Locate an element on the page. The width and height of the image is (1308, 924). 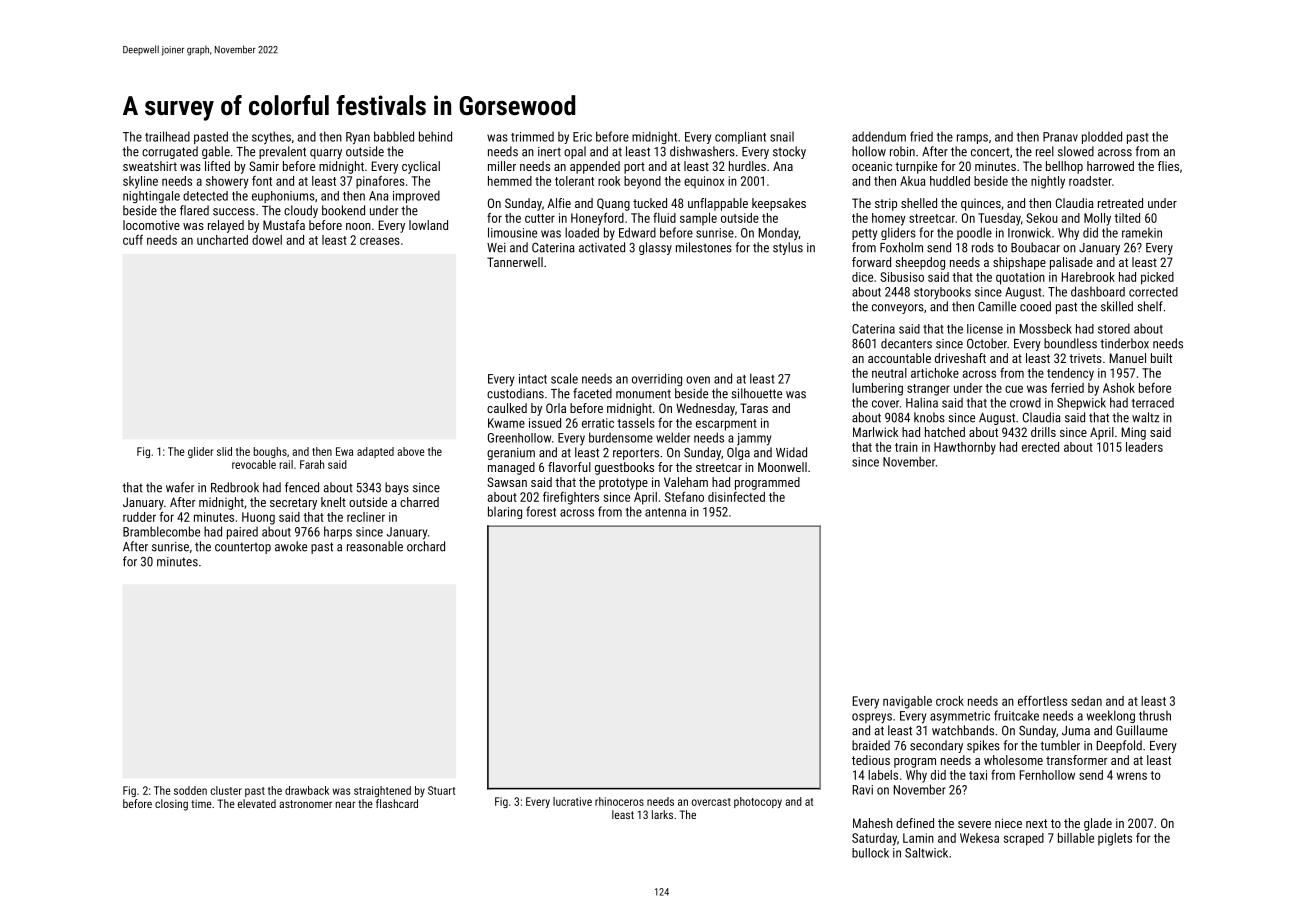
turnpike is located at coordinates (916, 167).
